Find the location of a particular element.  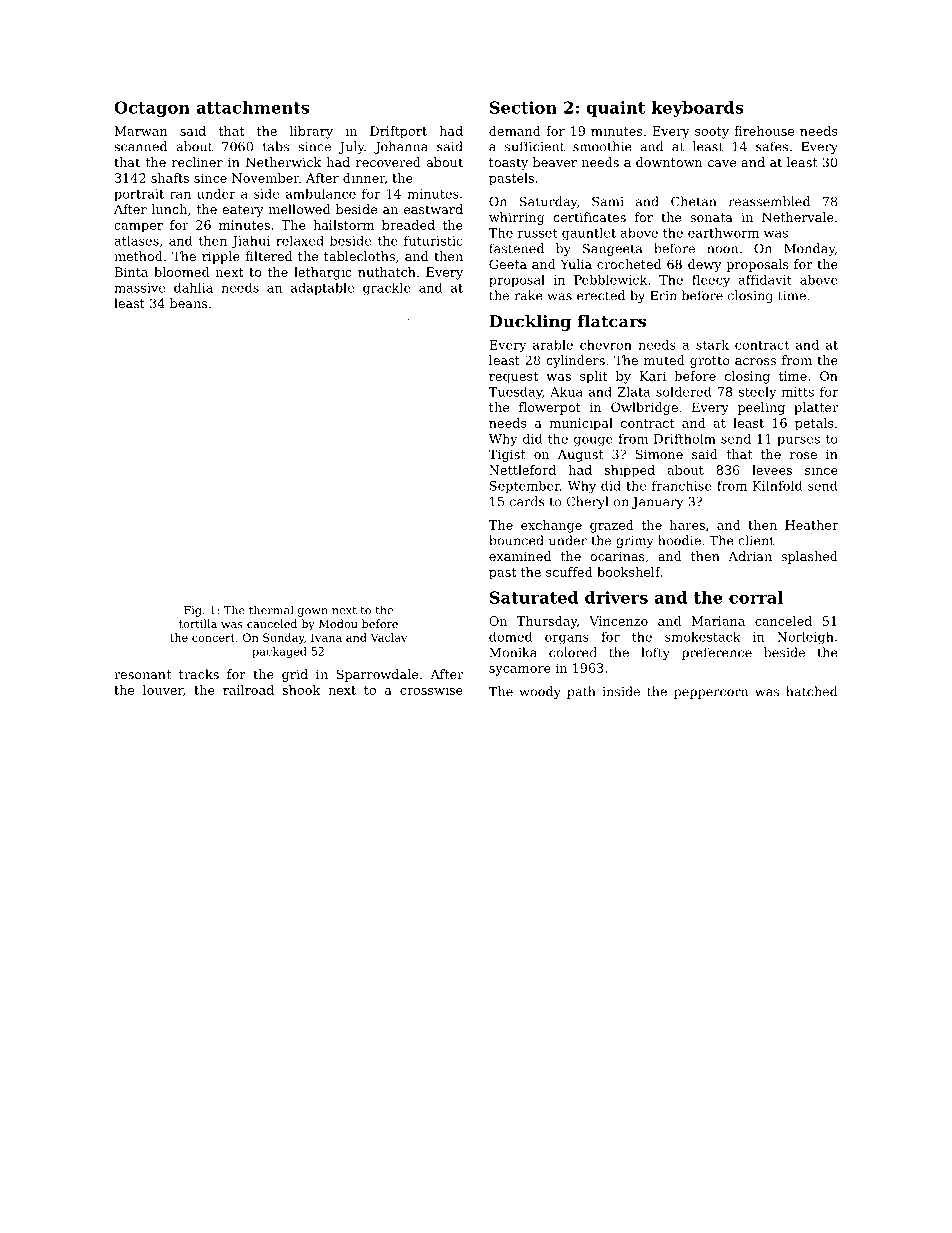

Yulia is located at coordinates (576, 264).
